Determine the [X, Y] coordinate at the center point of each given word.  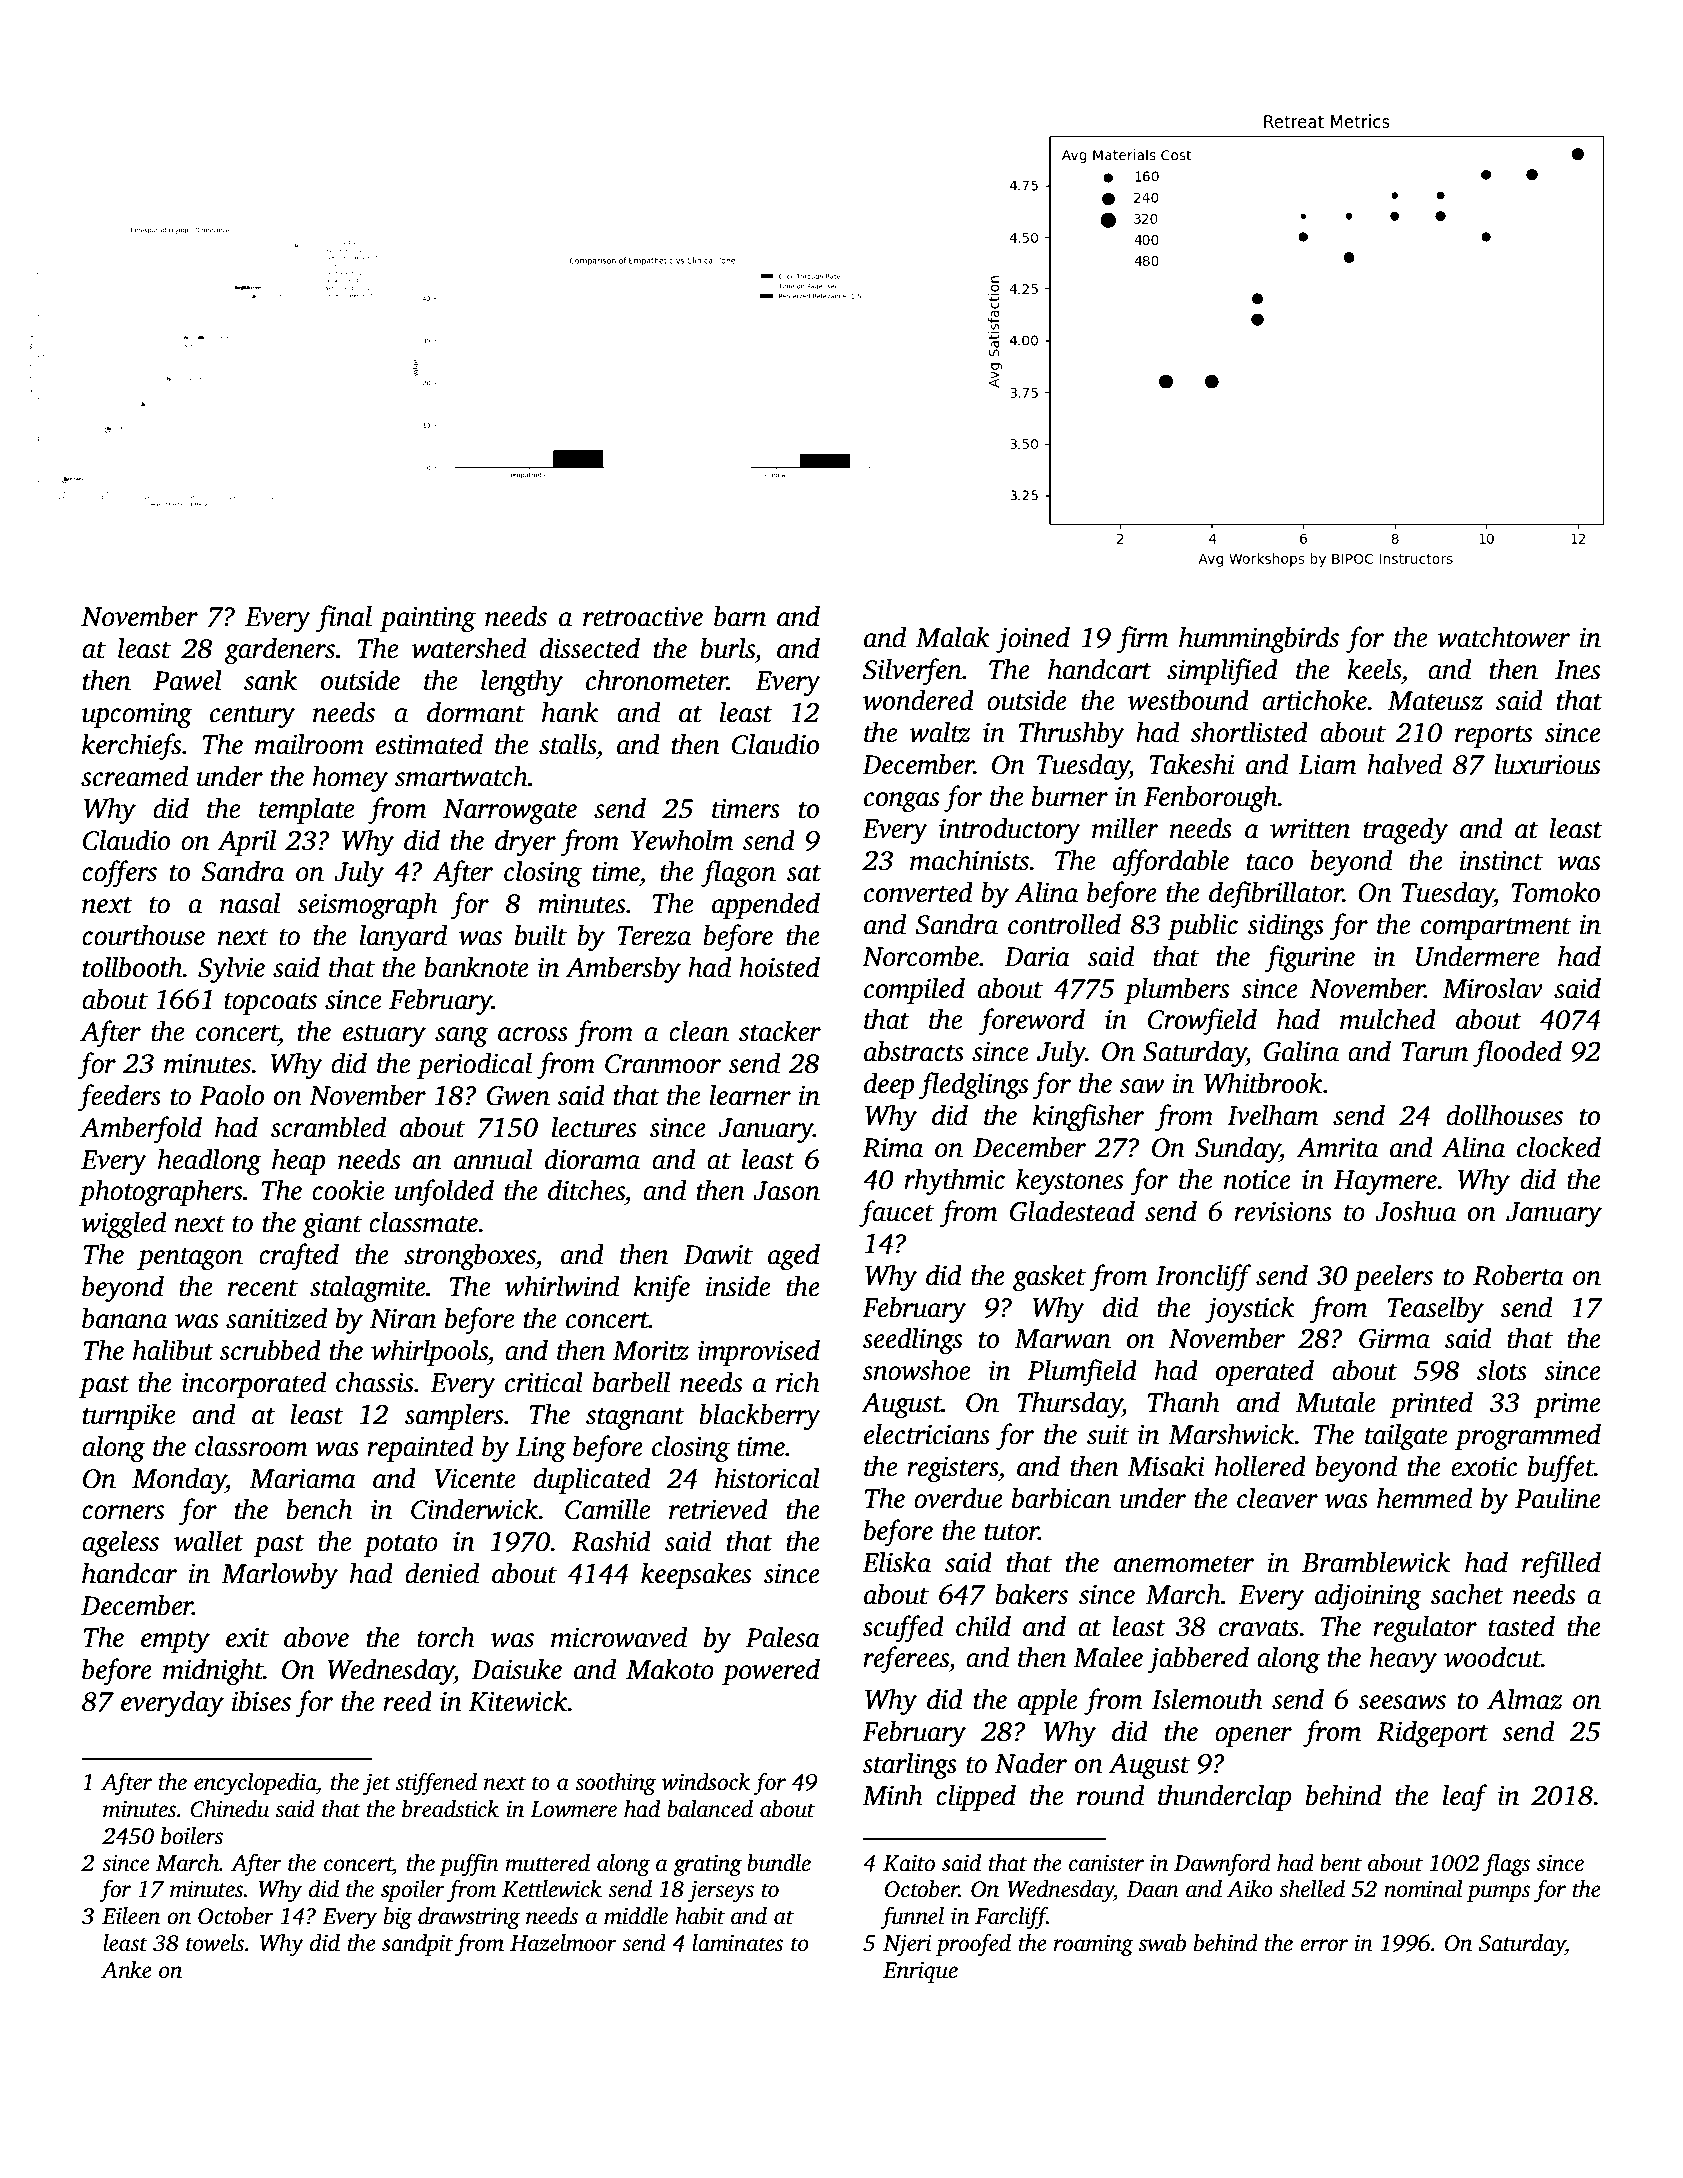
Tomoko [1555, 892]
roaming [1094, 1945]
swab [1162, 1943]
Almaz [1525, 1699]
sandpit [417, 1945]
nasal [250, 903]
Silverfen [912, 671]
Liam [1327, 764]
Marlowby [279, 1575]
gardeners [280, 650]
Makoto [670, 1669]
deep [889, 1085]
